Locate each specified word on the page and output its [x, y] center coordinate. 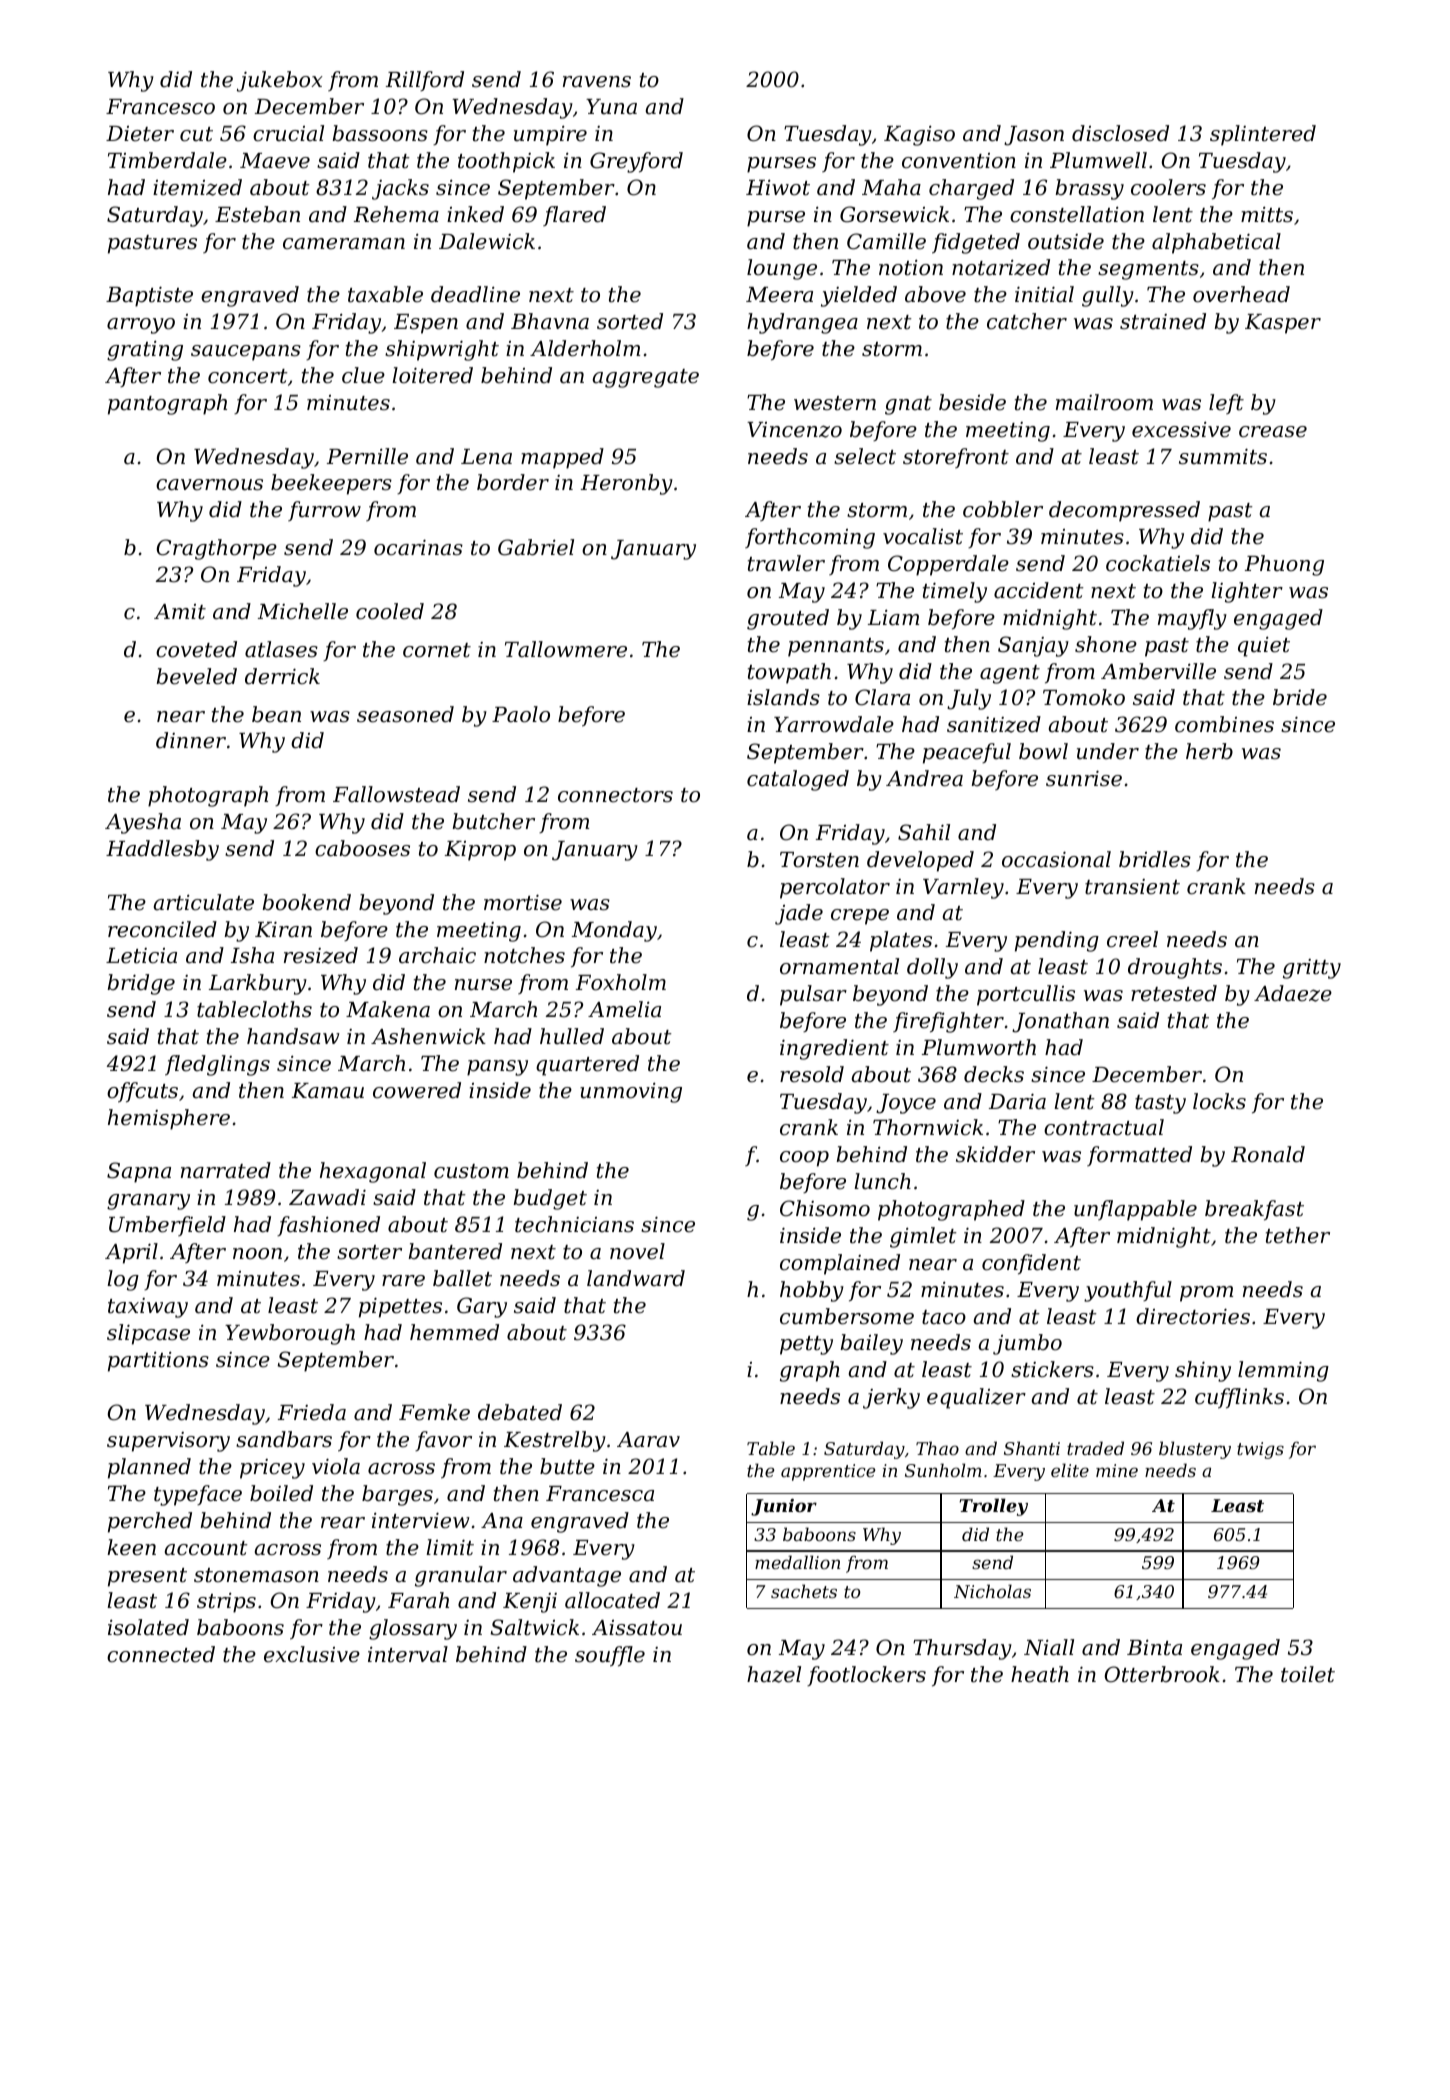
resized [321, 955]
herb [1209, 751]
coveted [196, 649]
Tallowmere [566, 649]
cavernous [209, 485]
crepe [860, 917]
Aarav [648, 1440]
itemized [197, 187]
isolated [148, 1627]
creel [1132, 939]
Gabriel [536, 547]
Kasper [1283, 324]
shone [1106, 644]
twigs [1260, 1450]
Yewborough [290, 1334]
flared [574, 216]
